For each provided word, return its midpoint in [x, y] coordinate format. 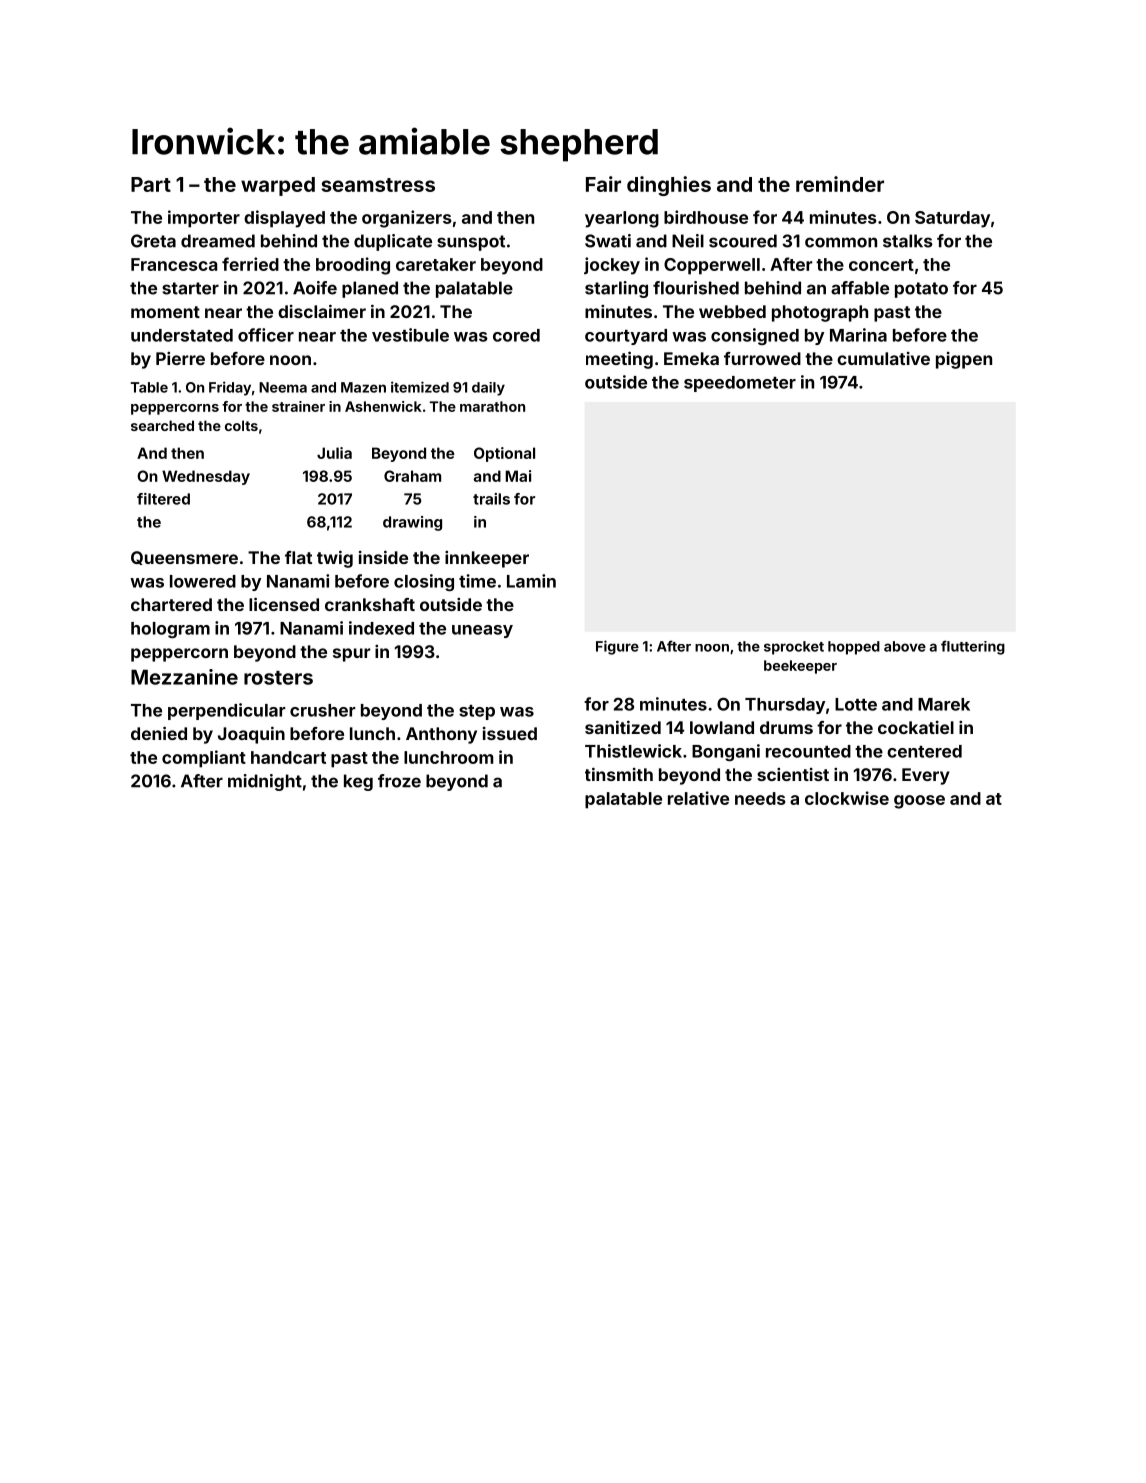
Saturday [952, 219]
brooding [353, 266]
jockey [612, 266]
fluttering [973, 647]
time [477, 581]
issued [510, 733]
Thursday [785, 706]
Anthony [441, 735]
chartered [171, 604]
